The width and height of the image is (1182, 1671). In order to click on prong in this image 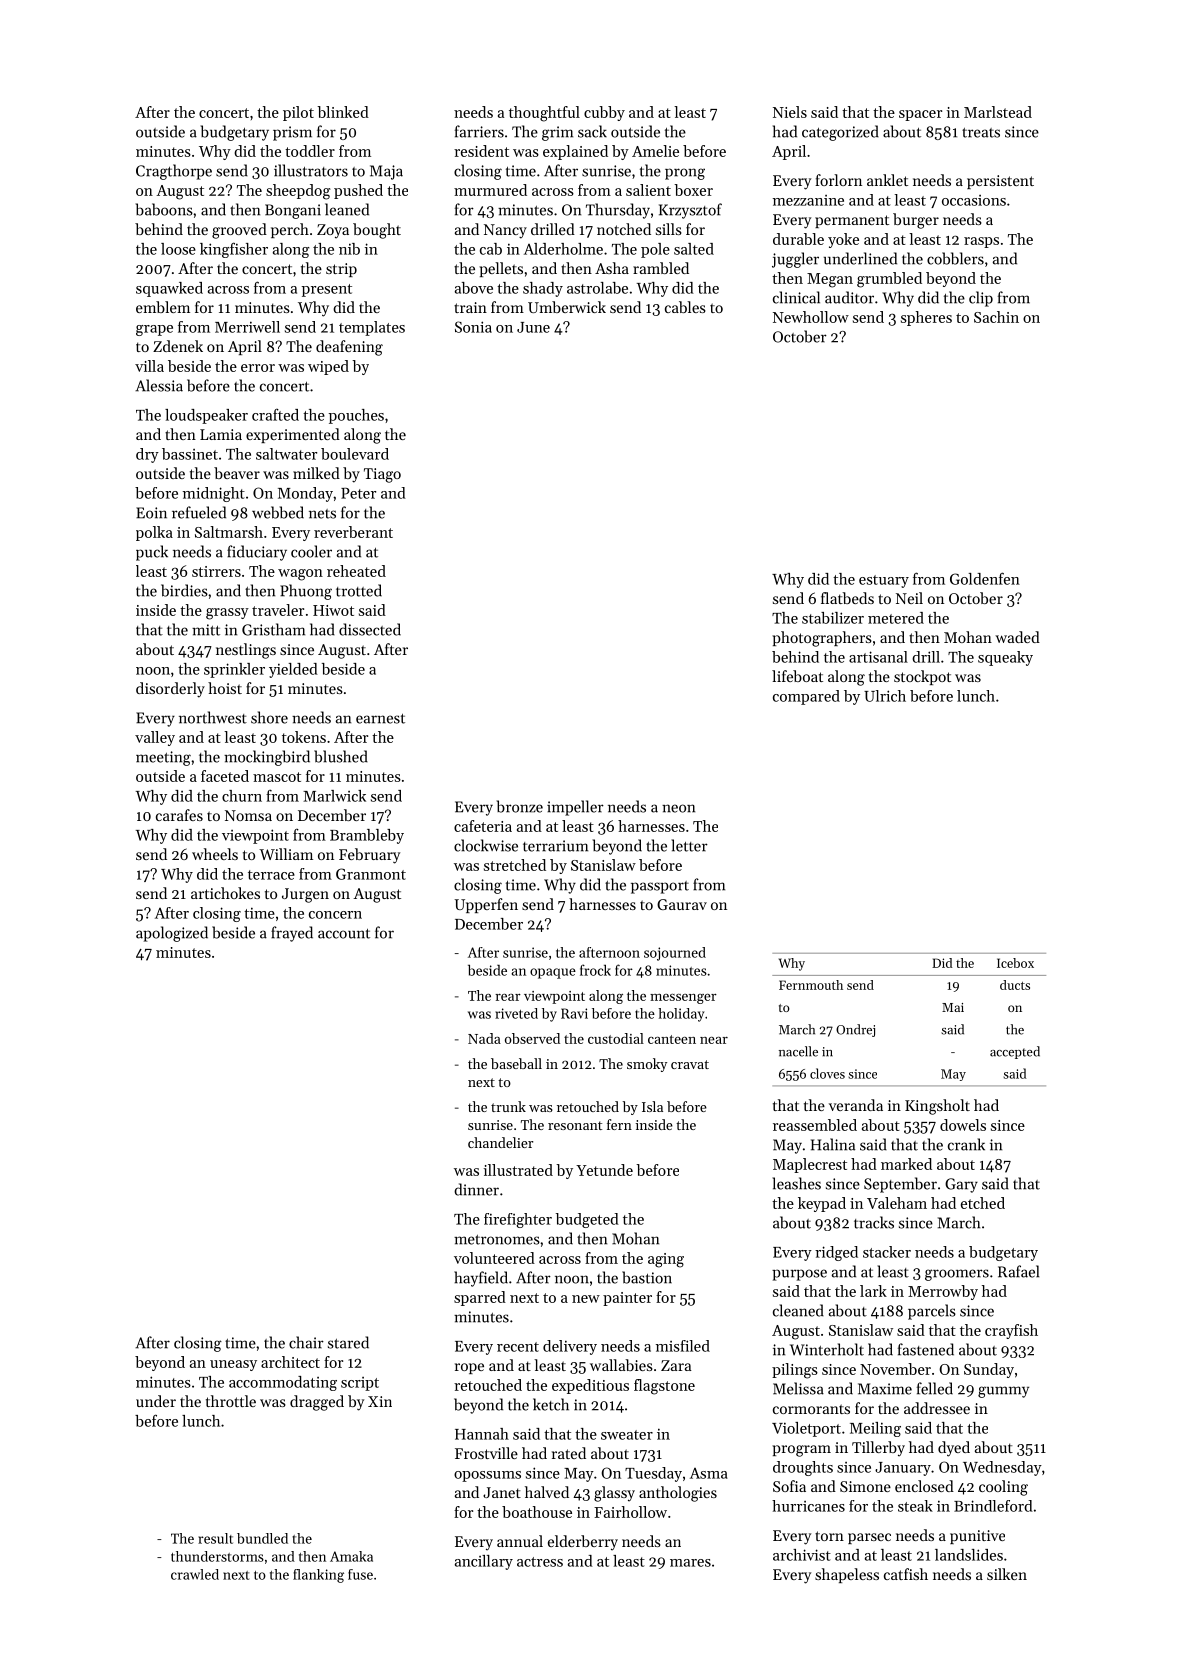, I will do `click(685, 174)`.
